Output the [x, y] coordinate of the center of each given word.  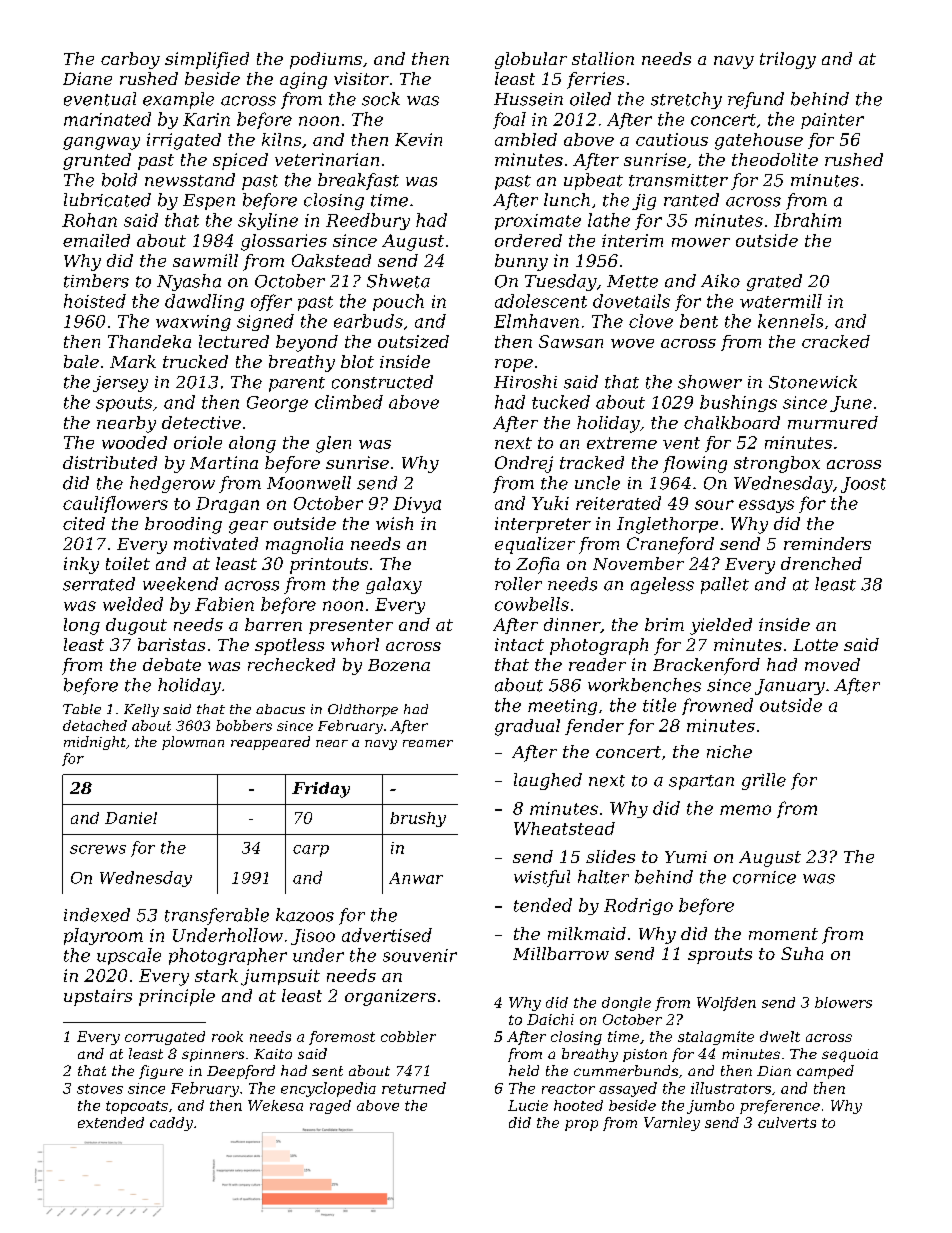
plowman [193, 743]
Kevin [418, 139]
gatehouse [759, 141]
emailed [96, 240]
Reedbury [368, 221]
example [178, 100]
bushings [738, 403]
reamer [428, 743]
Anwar [416, 878]
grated [774, 282]
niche [729, 751]
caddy [171, 1124]
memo [745, 810]
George [277, 404]
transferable [217, 916]
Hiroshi [525, 382]
